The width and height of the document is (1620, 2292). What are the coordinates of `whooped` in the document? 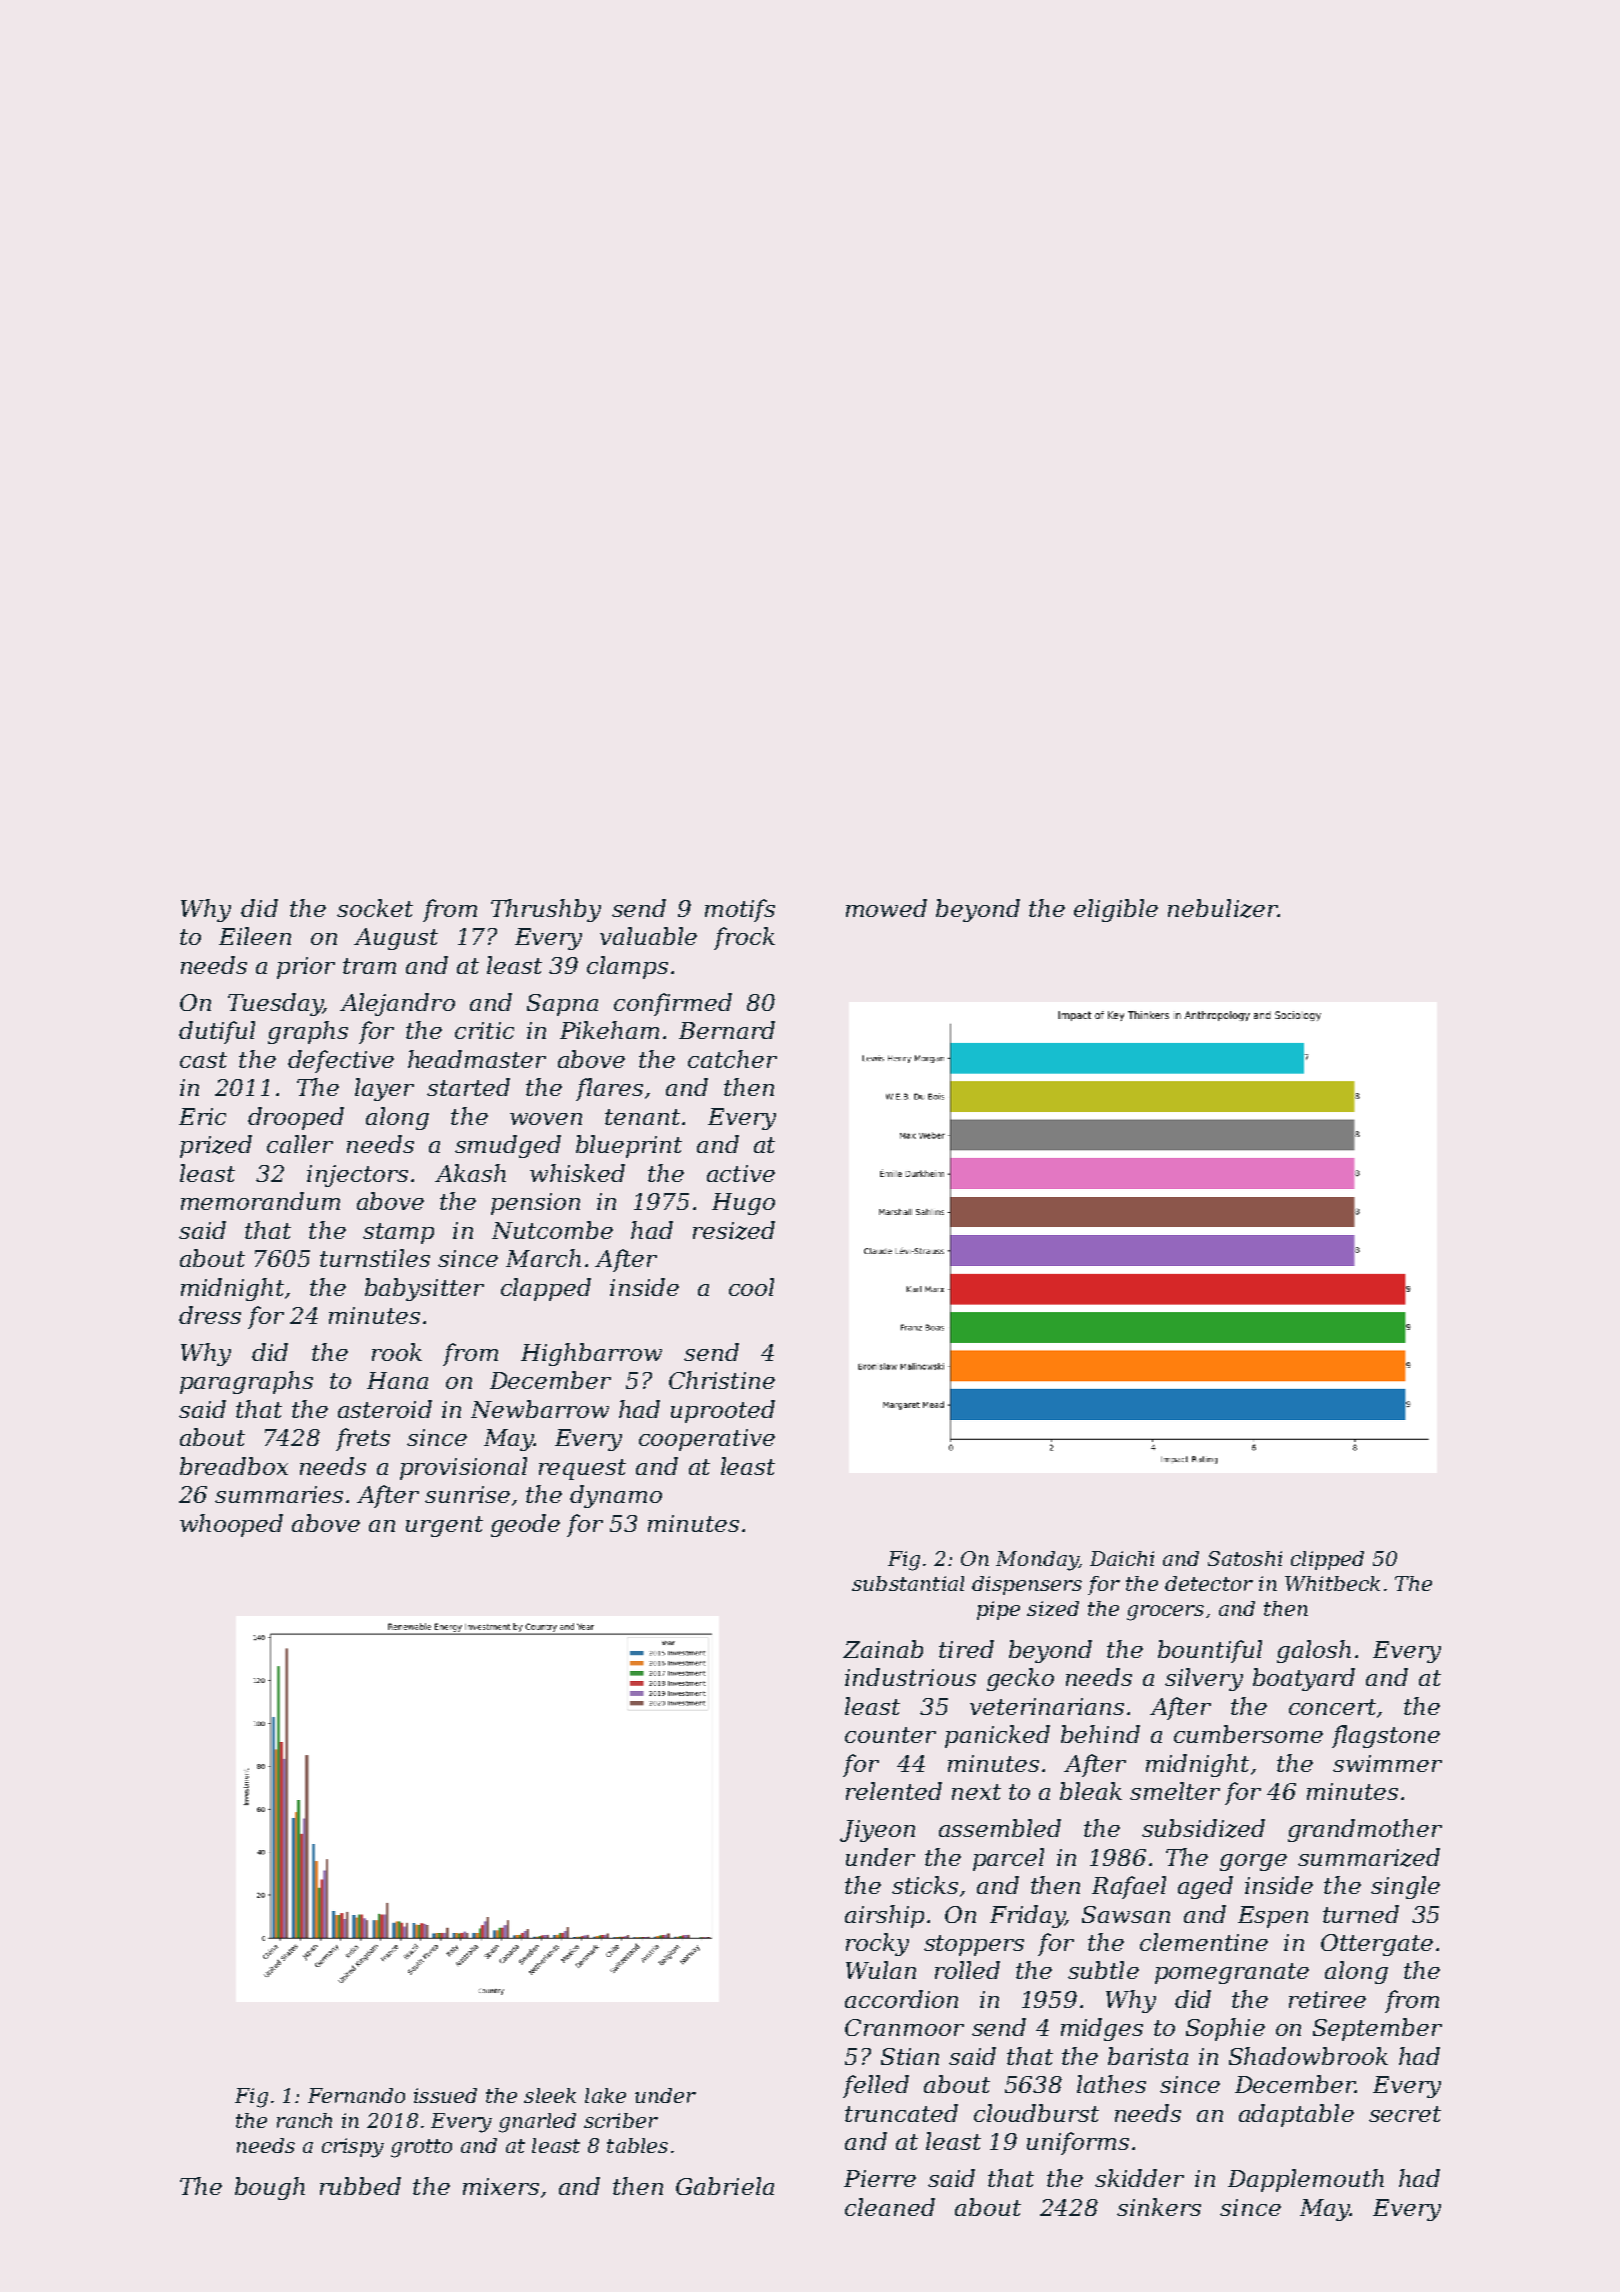 It's located at (231, 1525).
